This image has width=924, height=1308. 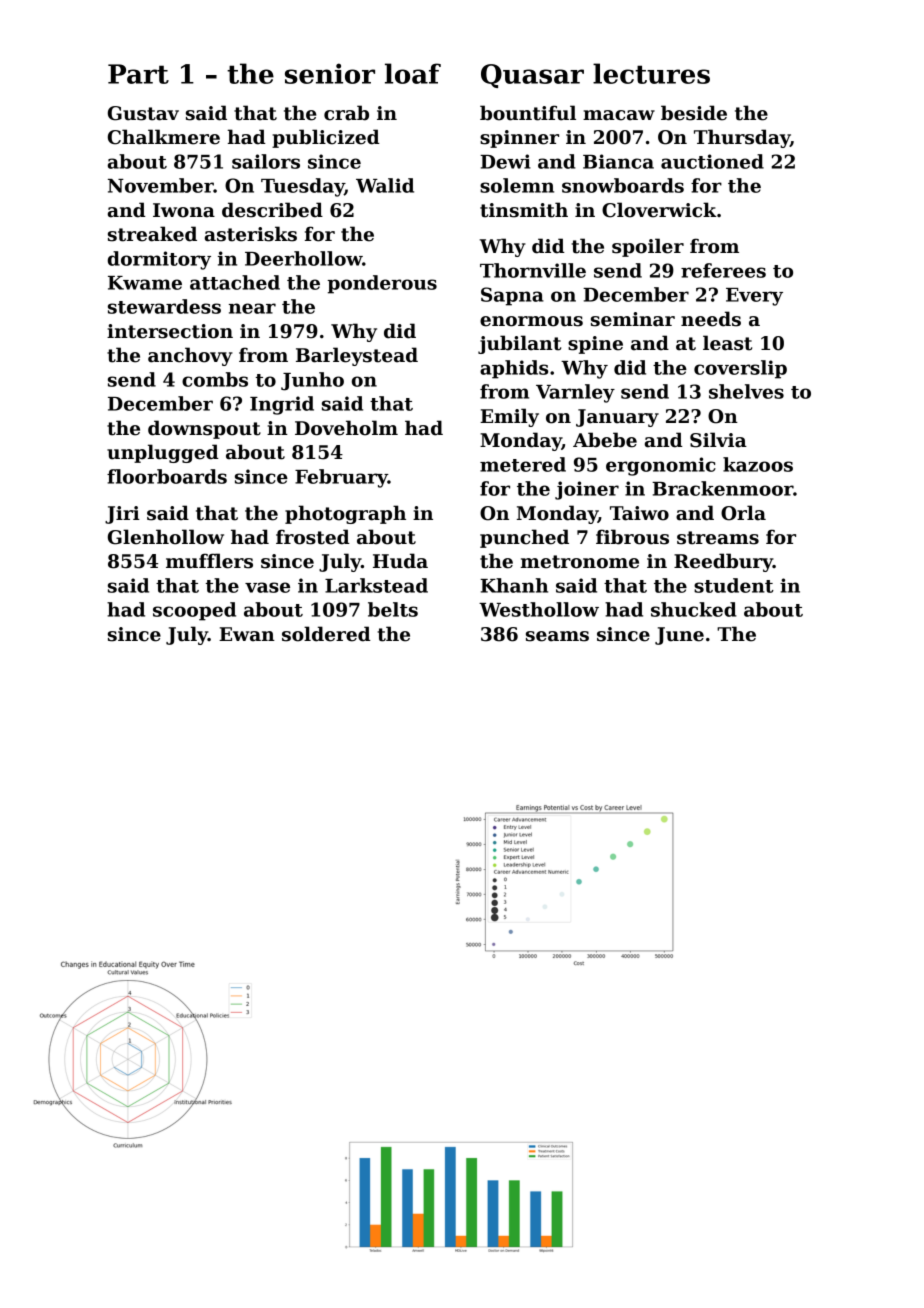 What do you see at coordinates (326, 634) in the image?
I see `soldered` at bounding box center [326, 634].
